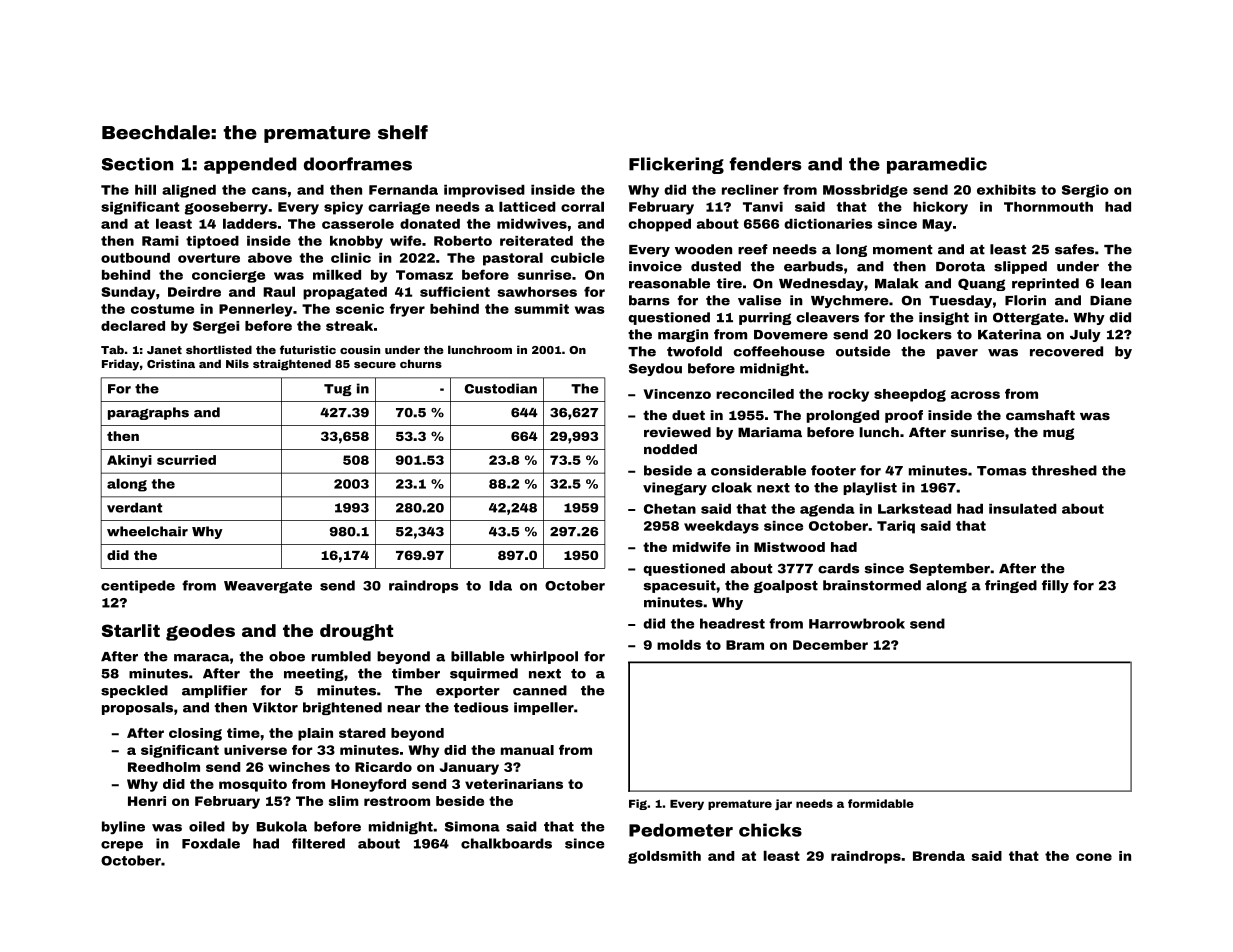  I want to click on Tuesday, so click(960, 301).
